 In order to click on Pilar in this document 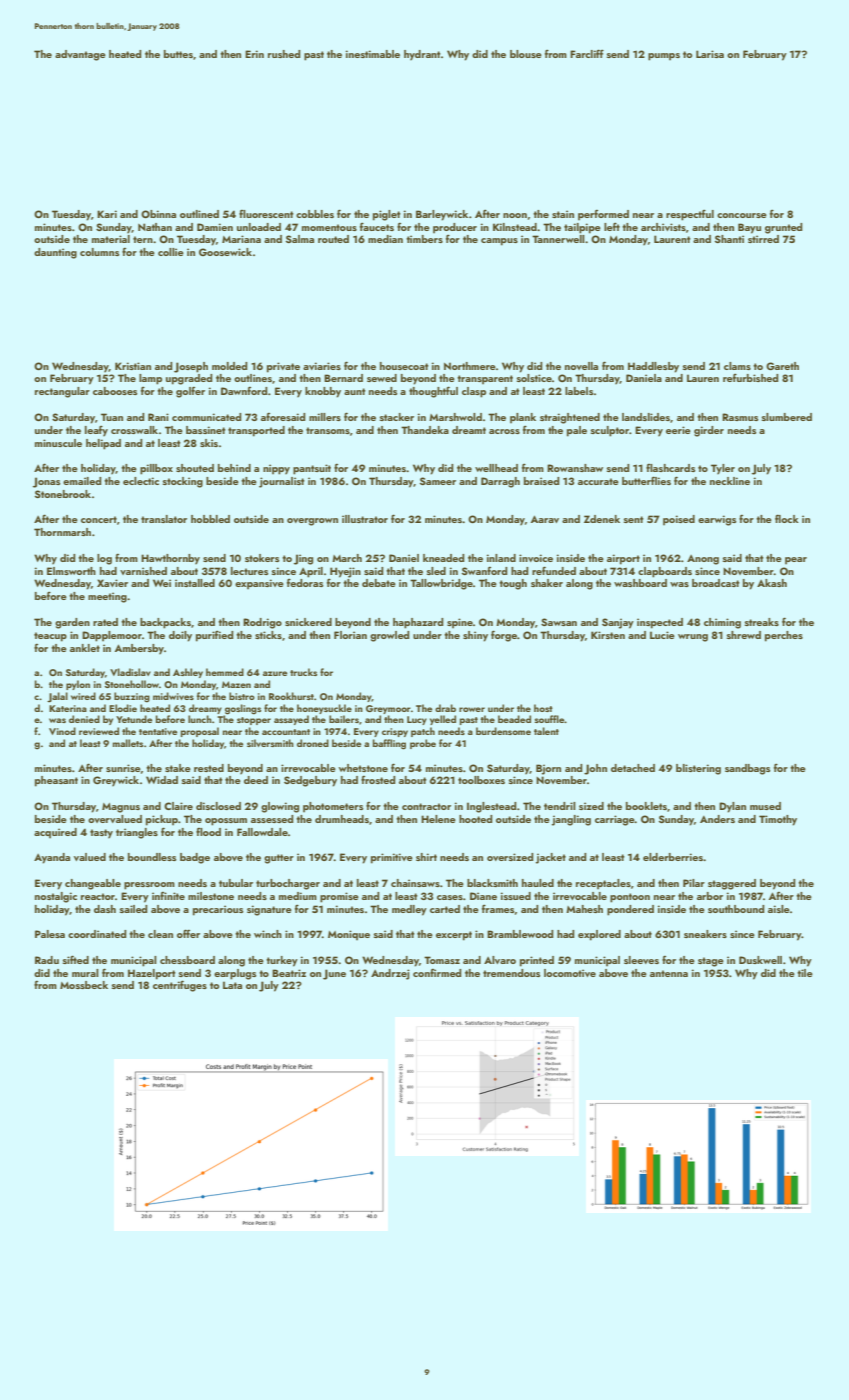, I will do `click(694, 883)`.
